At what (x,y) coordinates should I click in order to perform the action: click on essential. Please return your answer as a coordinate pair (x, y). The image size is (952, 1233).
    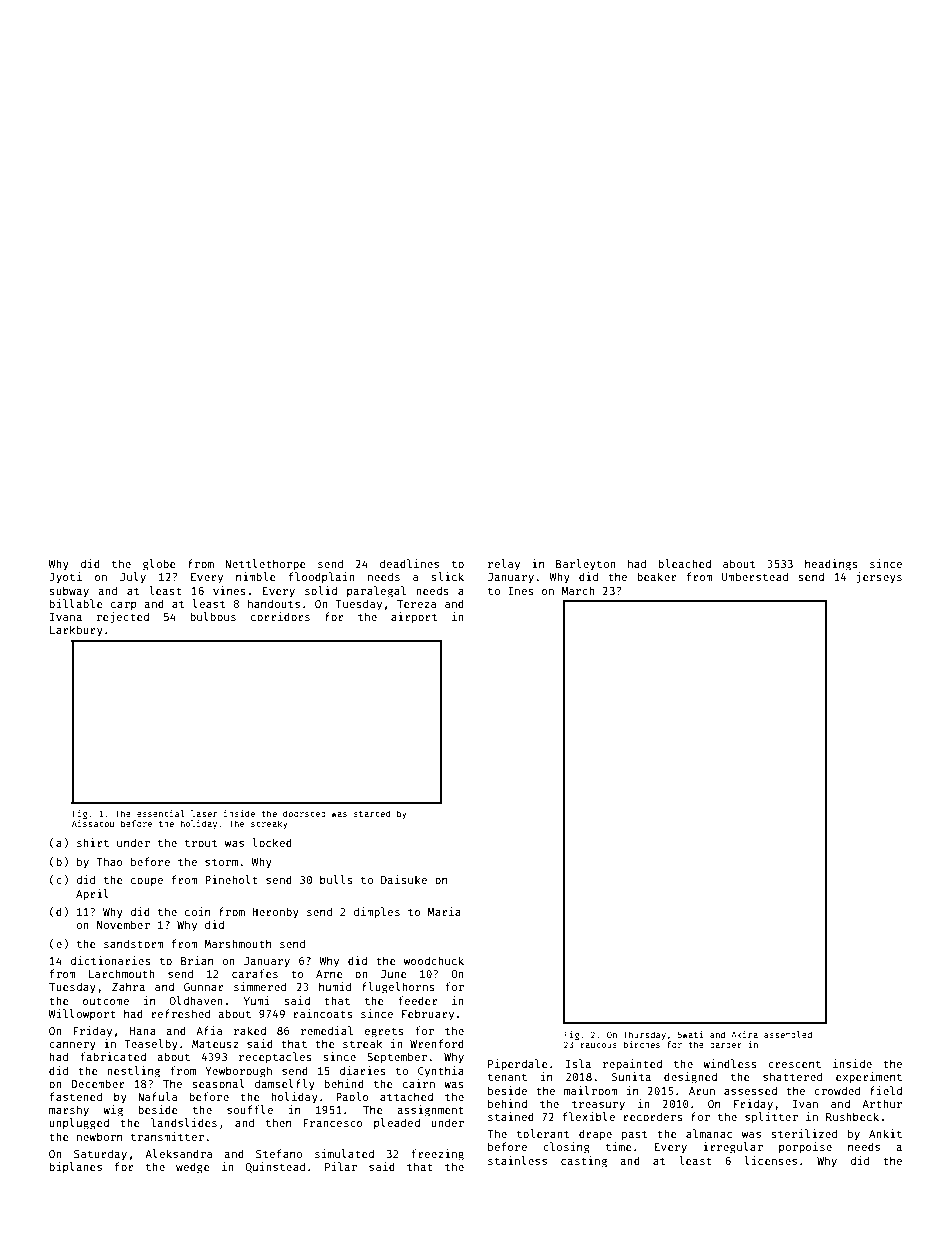
    Looking at the image, I should click on (161, 813).
